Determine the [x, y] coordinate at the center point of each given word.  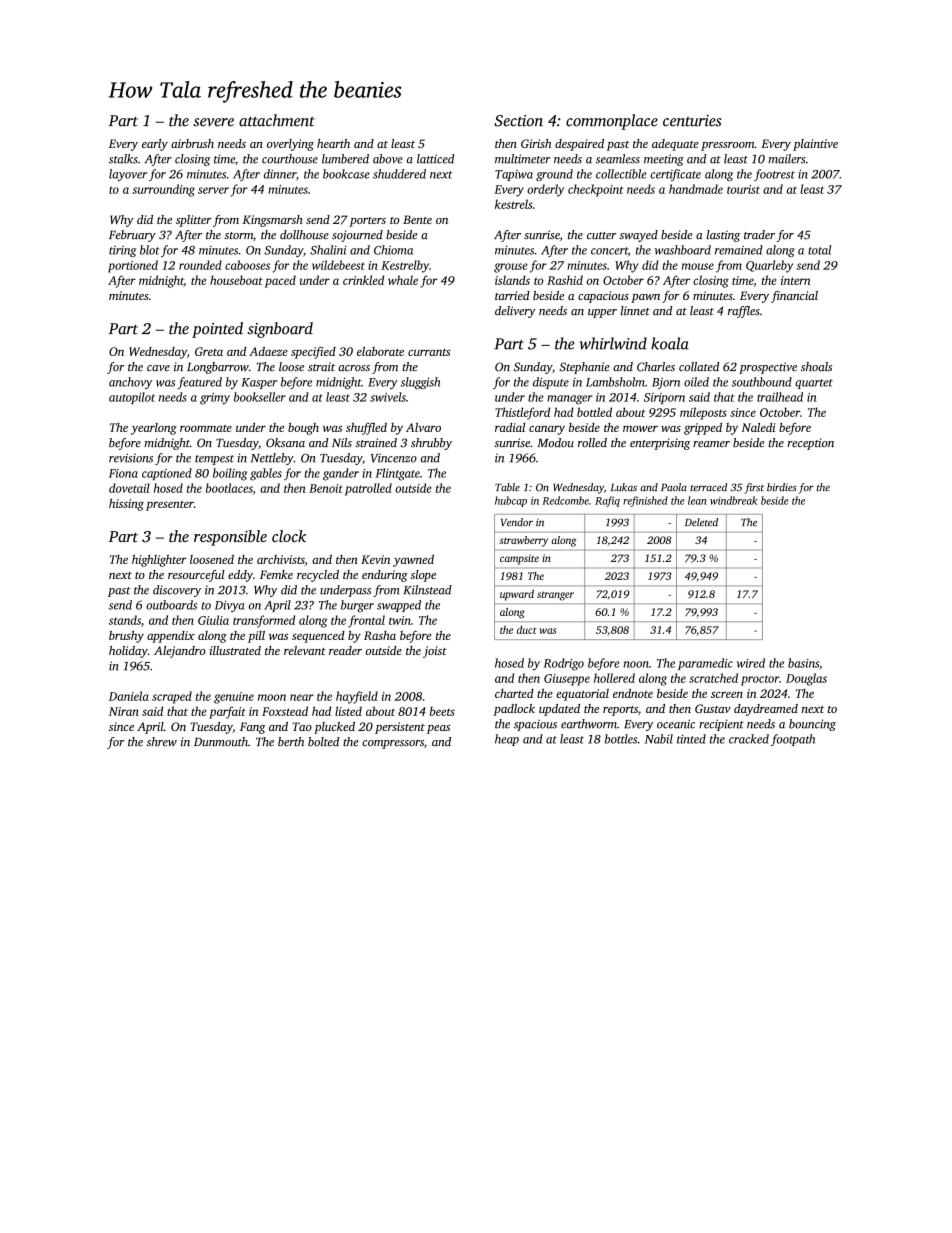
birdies [782, 487]
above [388, 159]
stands [125, 620]
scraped [172, 697]
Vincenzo [394, 458]
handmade [696, 189]
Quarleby [769, 266]
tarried [512, 295]
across [354, 368]
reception [810, 444]
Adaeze [268, 351]
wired [751, 663]
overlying [290, 145]
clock [289, 536]
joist [435, 652]
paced [280, 281]
